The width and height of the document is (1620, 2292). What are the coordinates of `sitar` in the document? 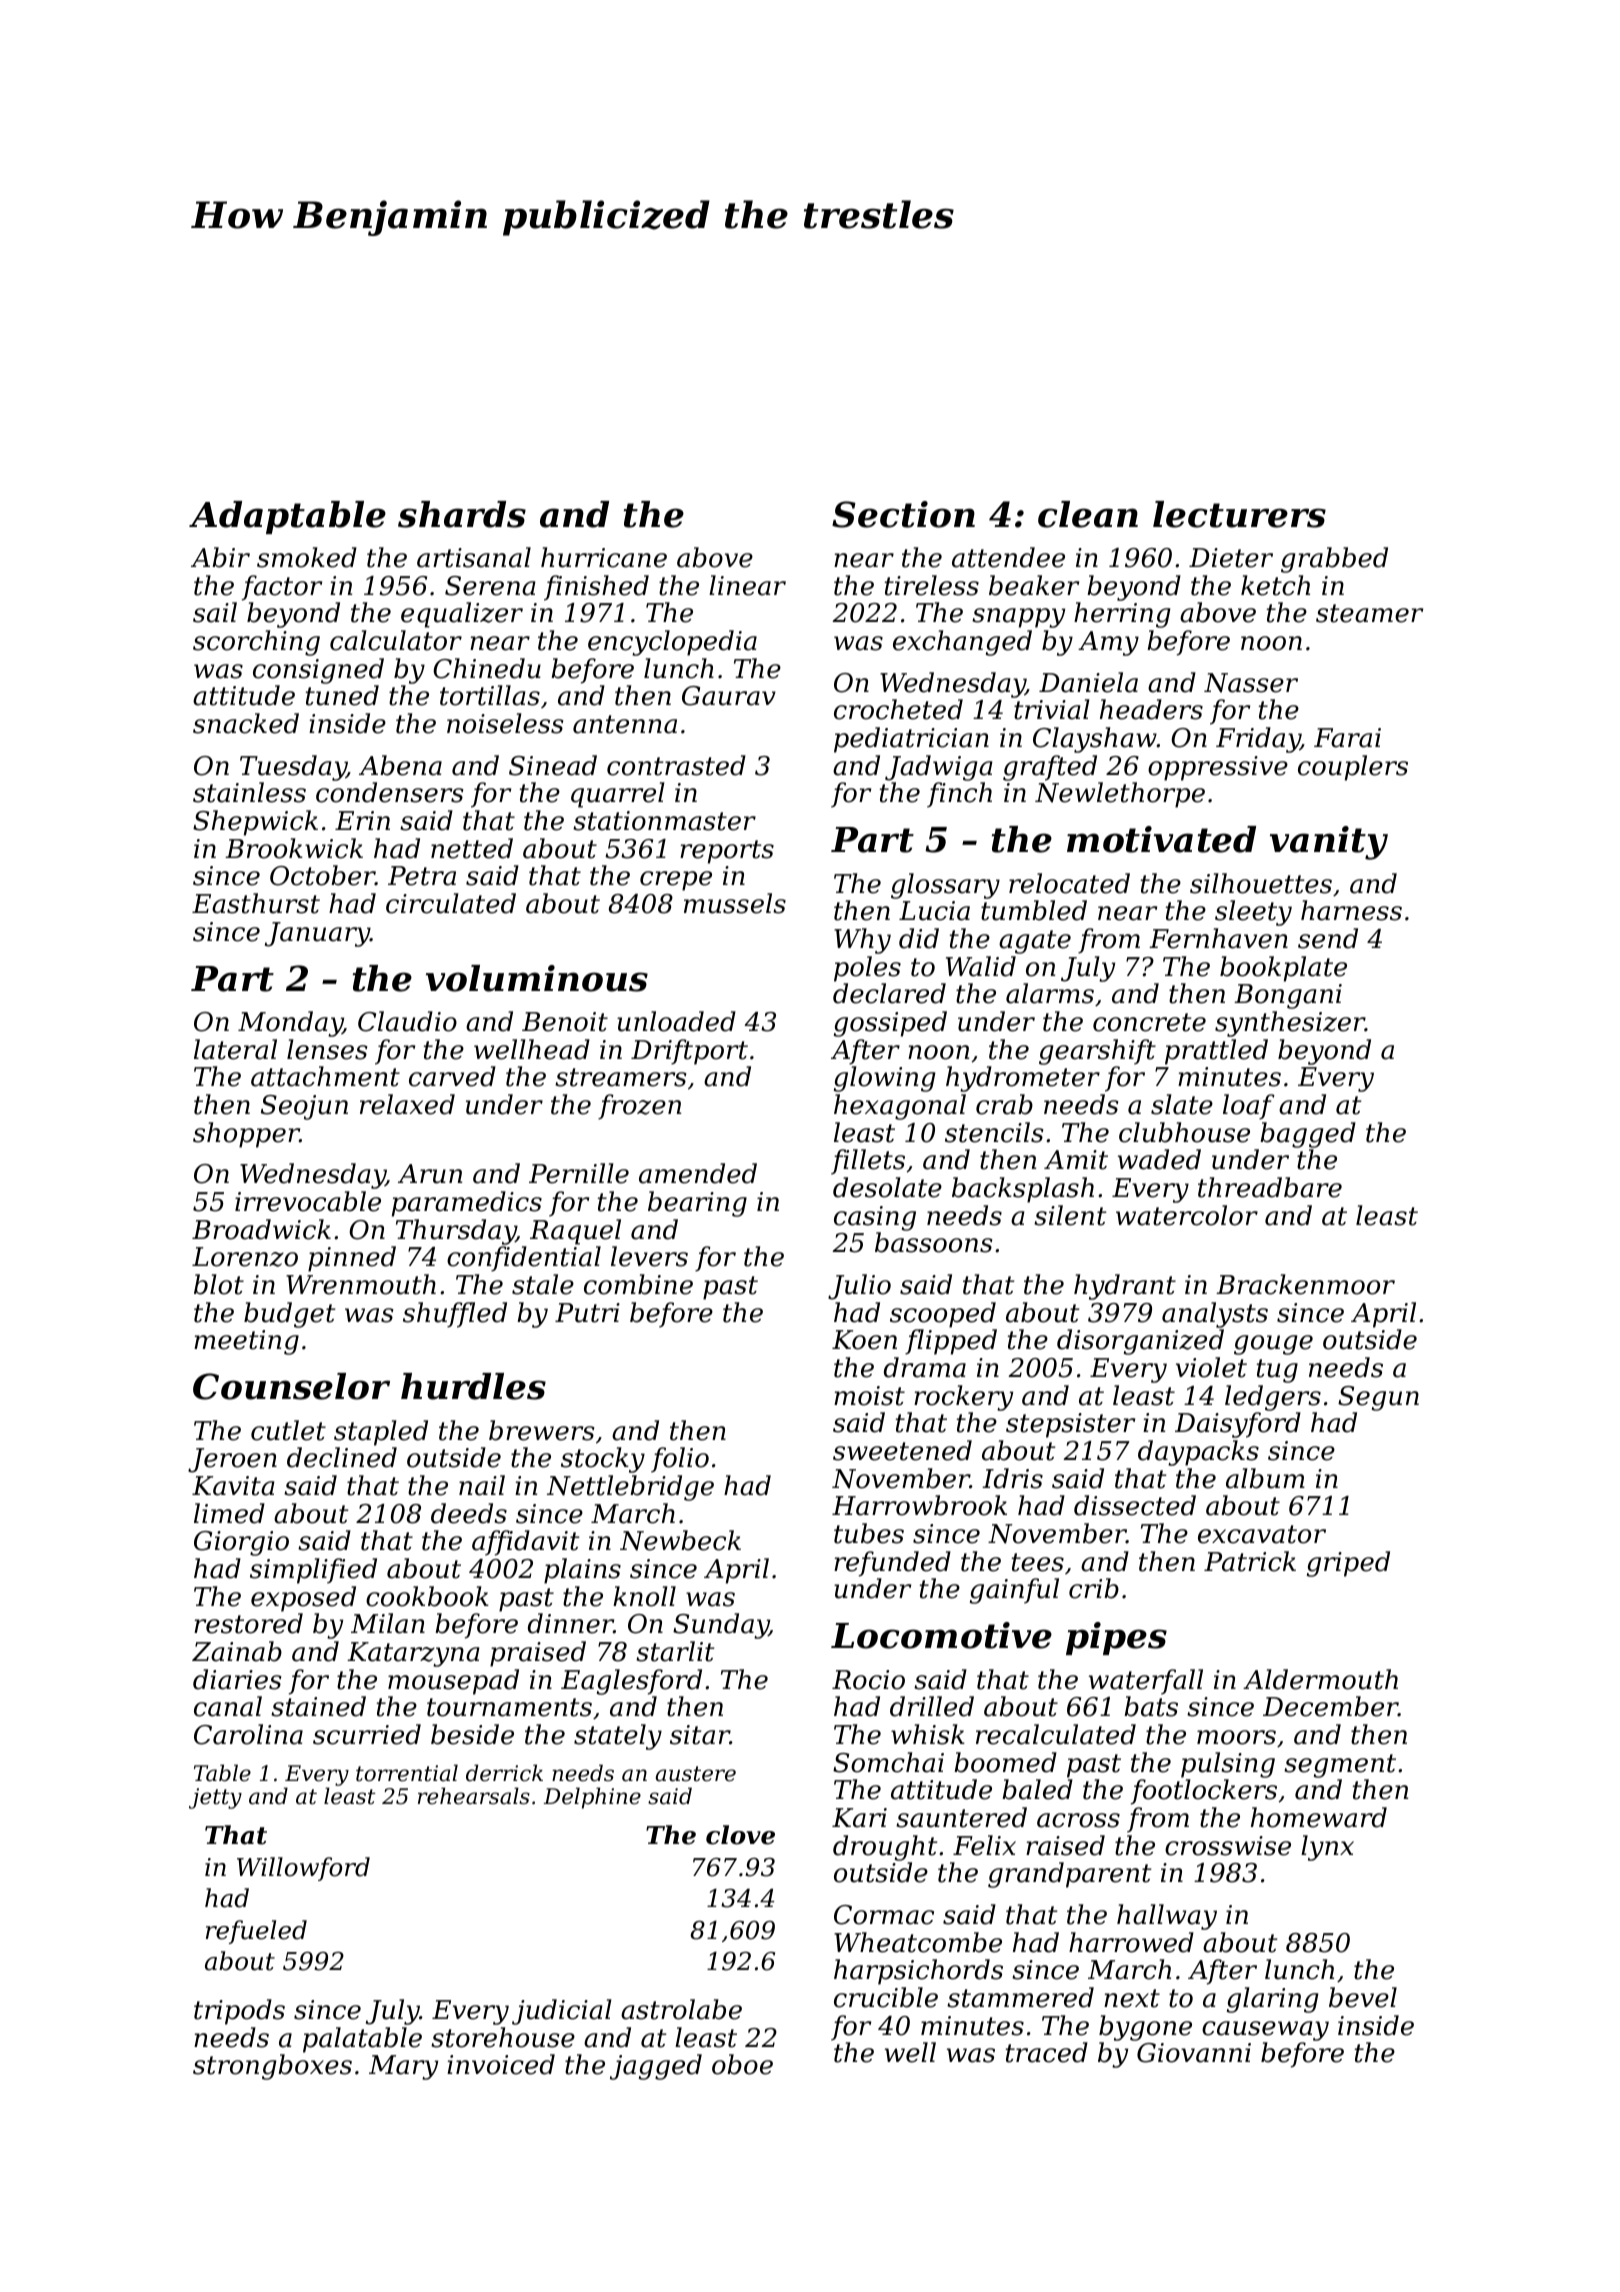 It's located at (700, 1735).
